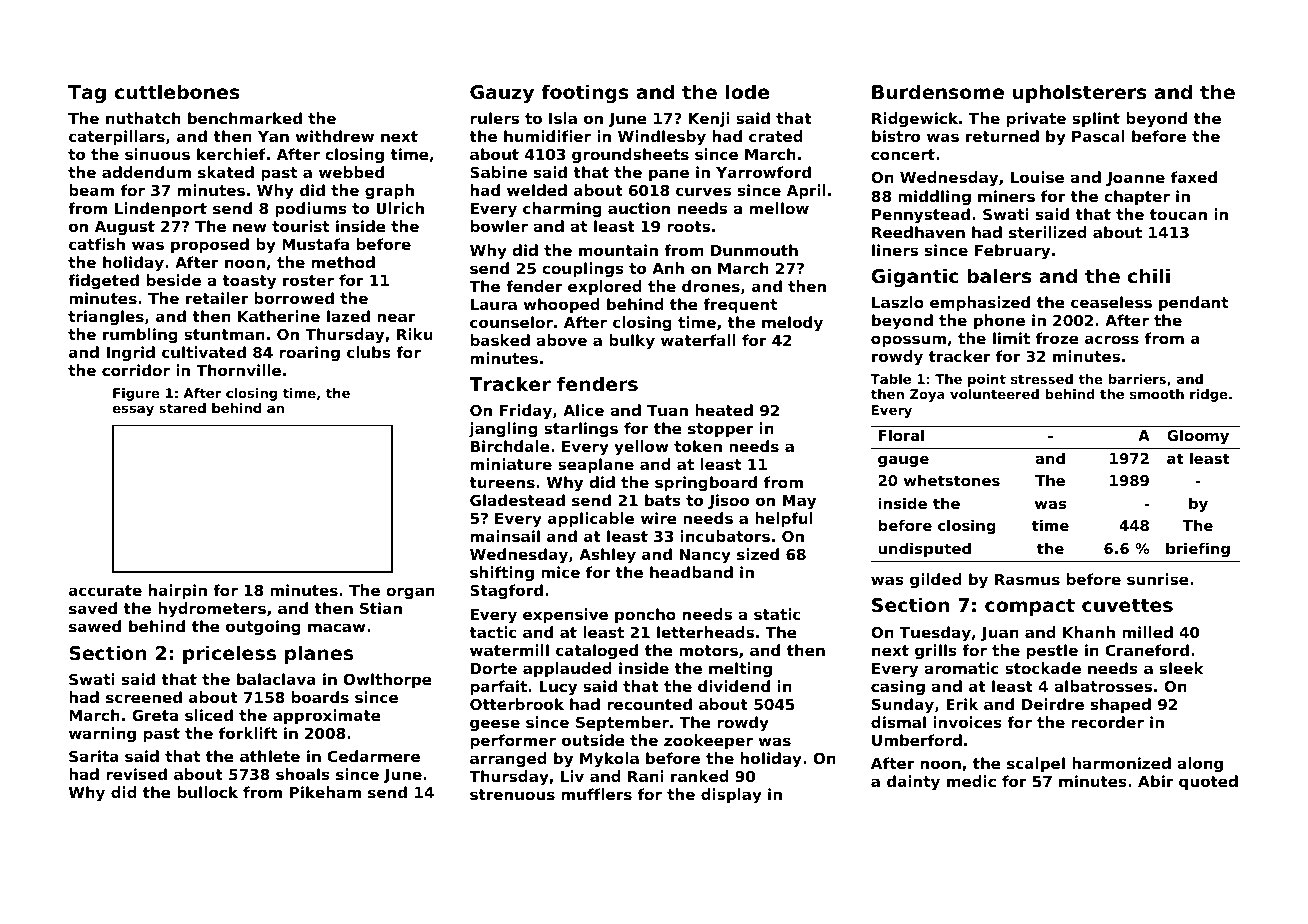  Describe the element at coordinates (938, 92) in the page. I see `Burdensome` at that location.
